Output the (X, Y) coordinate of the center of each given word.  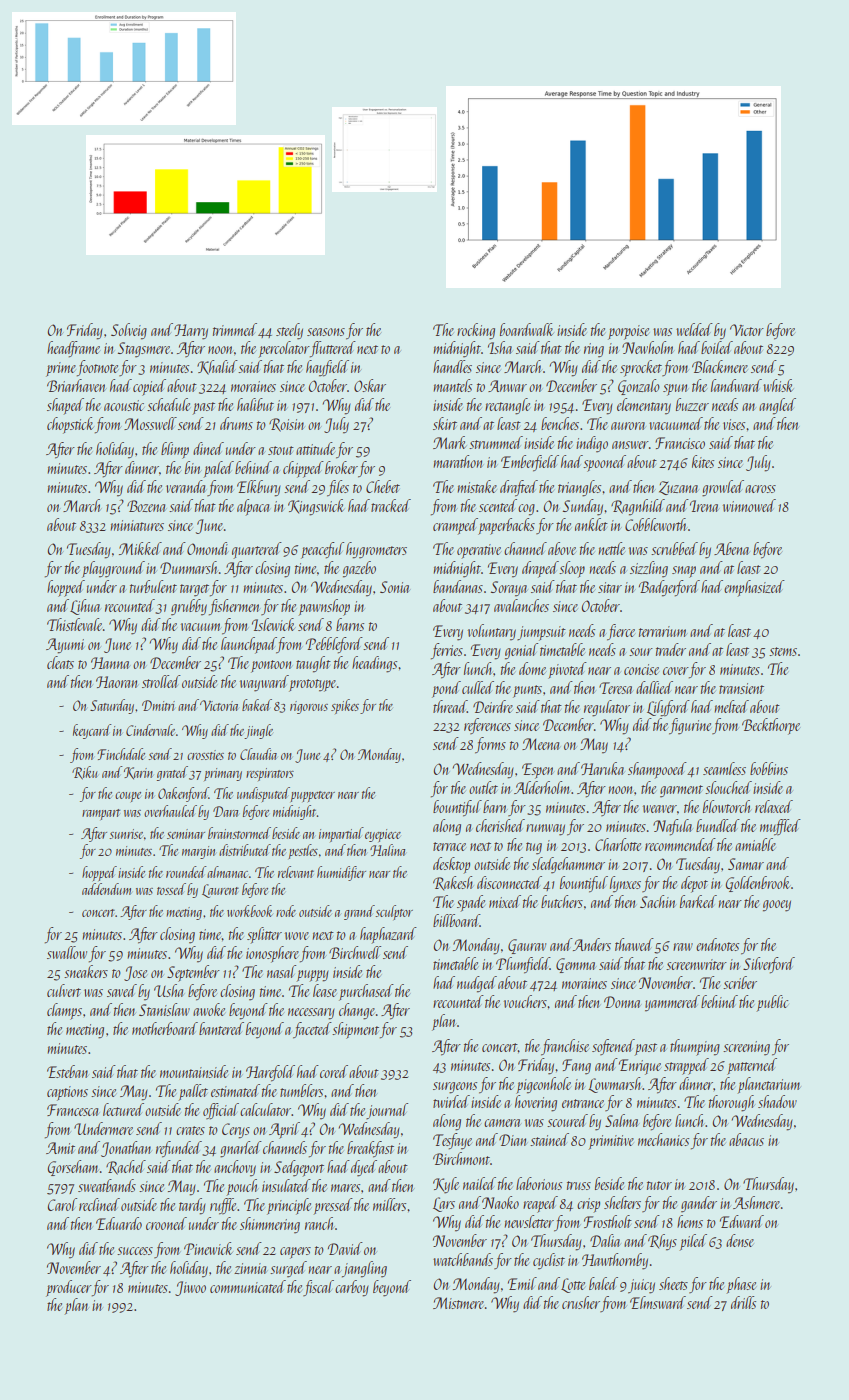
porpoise (628, 332)
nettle (612, 548)
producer (69, 1288)
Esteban (67, 1071)
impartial (341, 834)
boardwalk (527, 329)
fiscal (318, 1288)
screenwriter (696, 964)
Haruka (602, 768)
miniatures (137, 525)
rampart (101, 814)
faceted (312, 1030)
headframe (73, 349)
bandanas (458, 586)
